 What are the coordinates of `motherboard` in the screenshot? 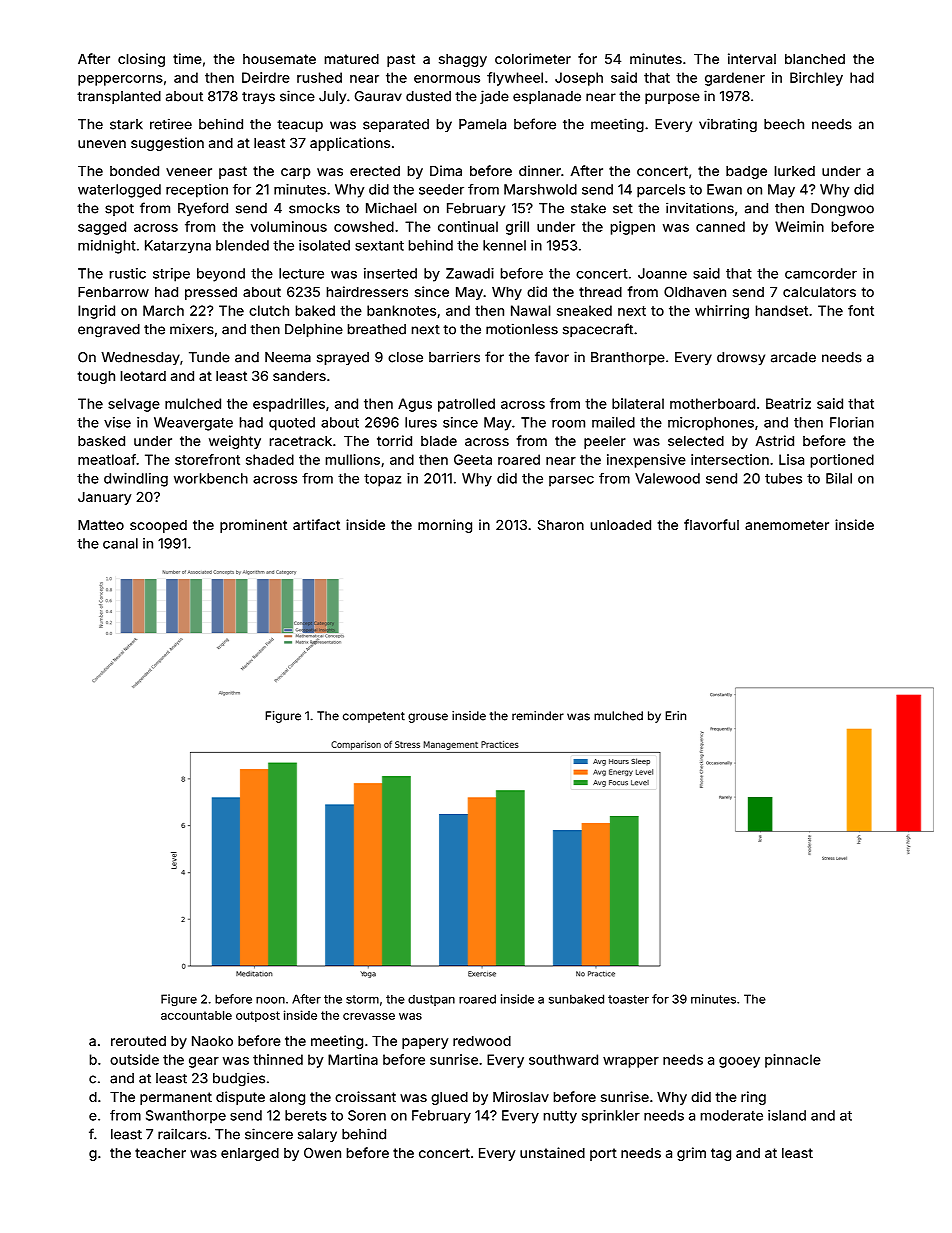 It's located at (712, 403).
